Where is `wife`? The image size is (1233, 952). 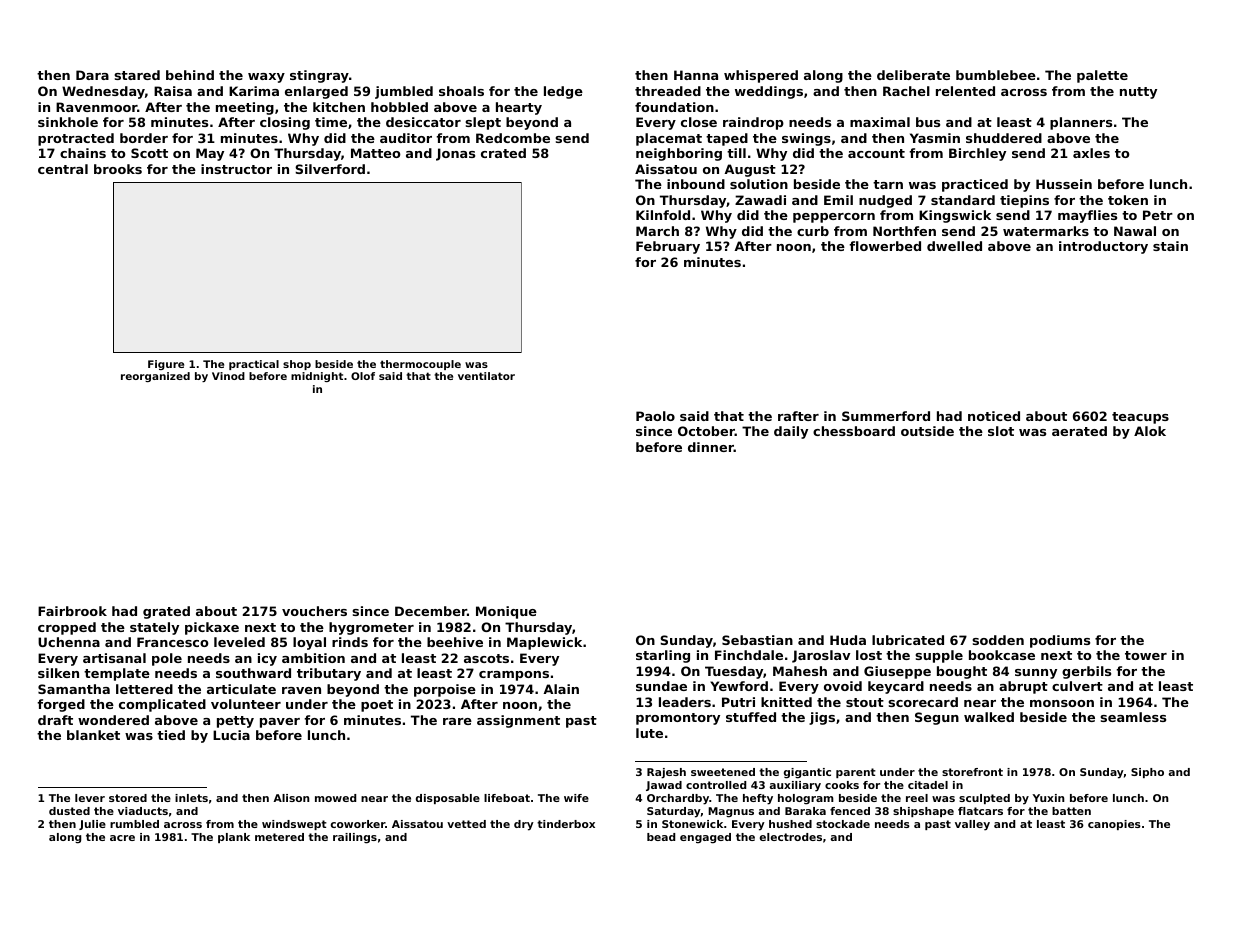
wife is located at coordinates (576, 798).
